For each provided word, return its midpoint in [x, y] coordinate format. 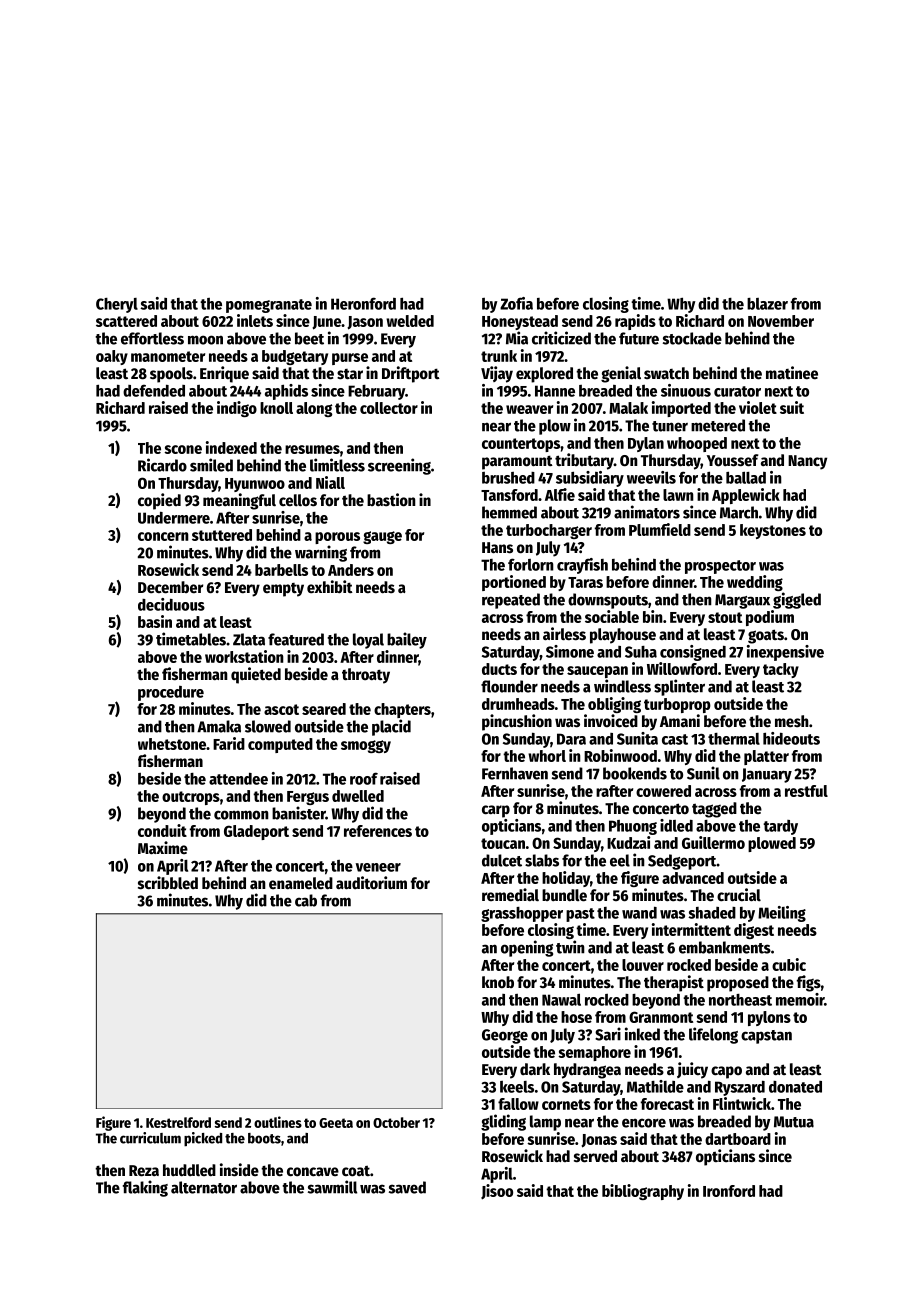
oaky [112, 357]
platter [766, 757]
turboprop [677, 705]
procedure [171, 693]
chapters [402, 710]
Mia [517, 338]
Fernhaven [515, 773]
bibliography [643, 1192]
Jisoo [497, 1192]
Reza [144, 1171]
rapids [635, 322]
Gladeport [256, 832]
